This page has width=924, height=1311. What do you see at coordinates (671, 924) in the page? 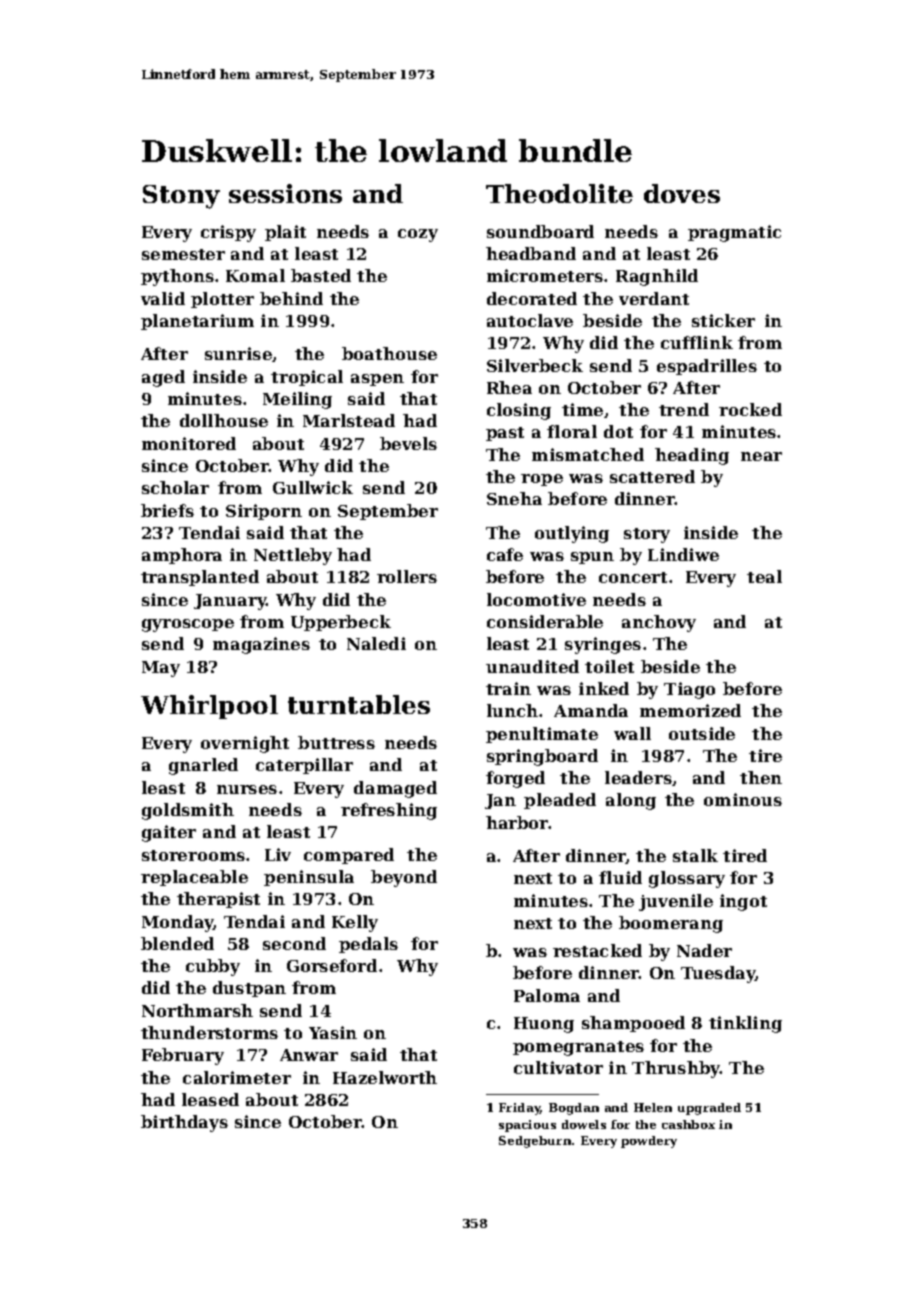
I see `boomerang` at bounding box center [671, 924].
